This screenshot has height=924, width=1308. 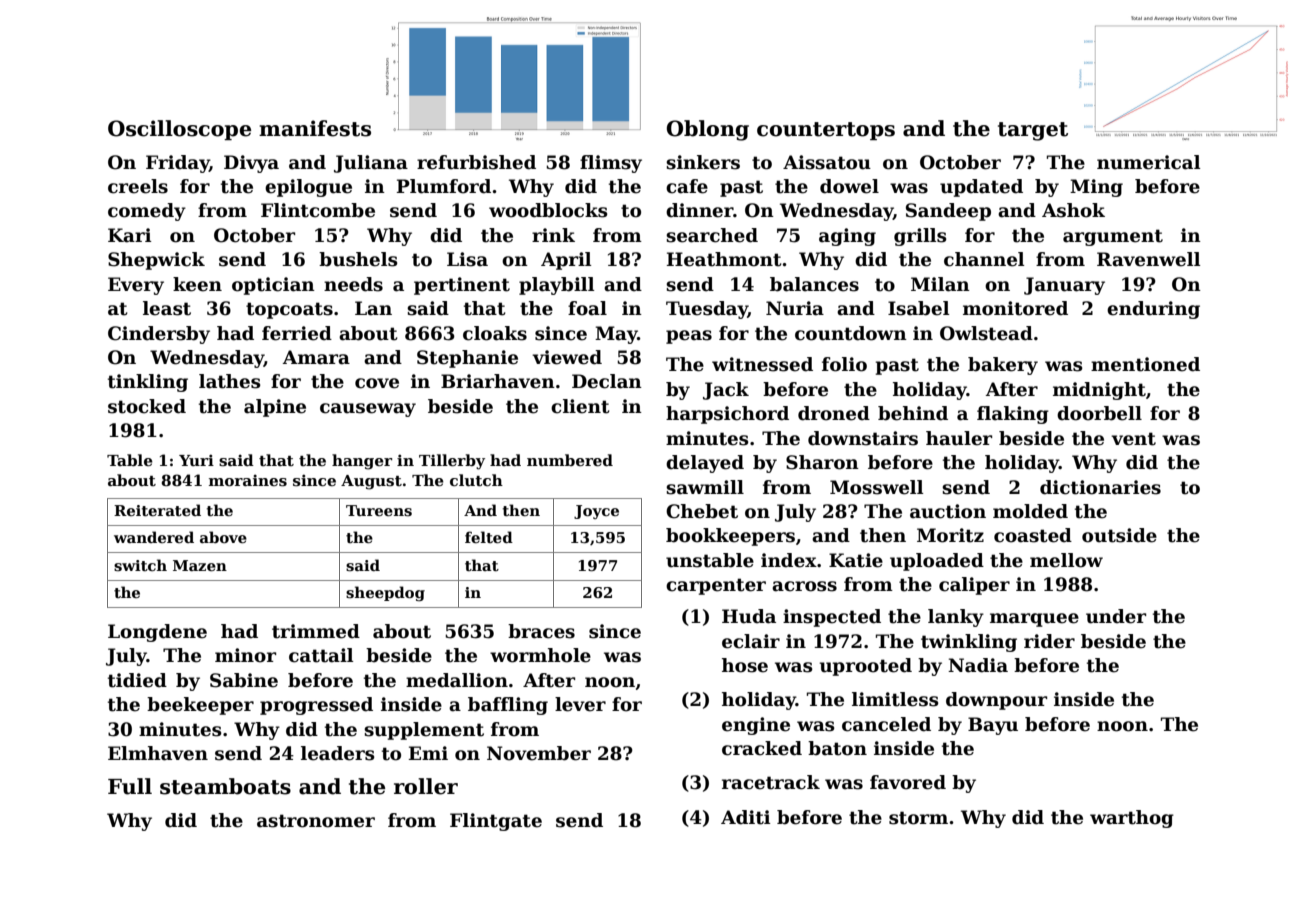 I want to click on Sandeep, so click(x=948, y=212).
